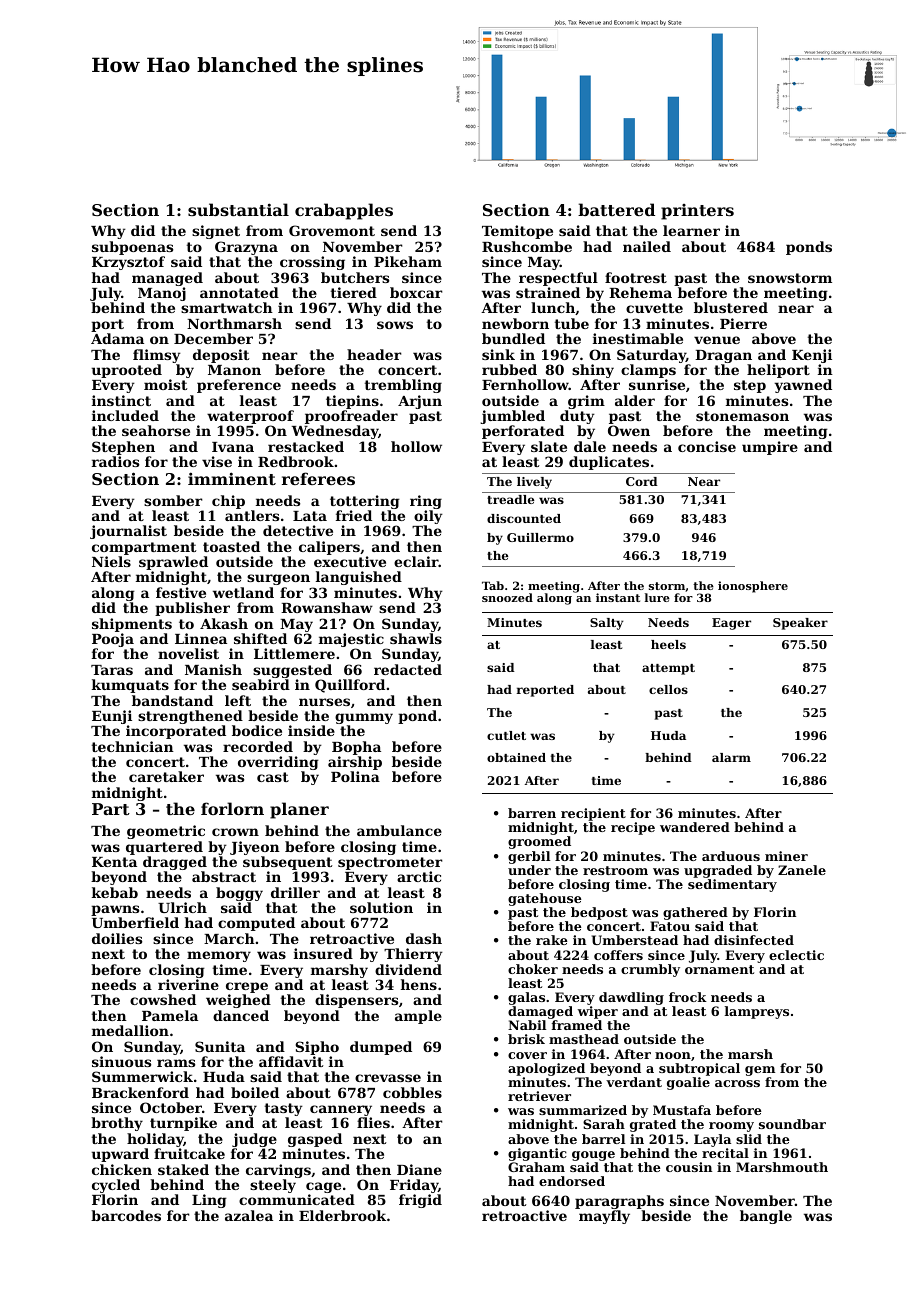 Image resolution: width=924 pixels, height=1308 pixels. I want to click on cellos, so click(668, 689).
